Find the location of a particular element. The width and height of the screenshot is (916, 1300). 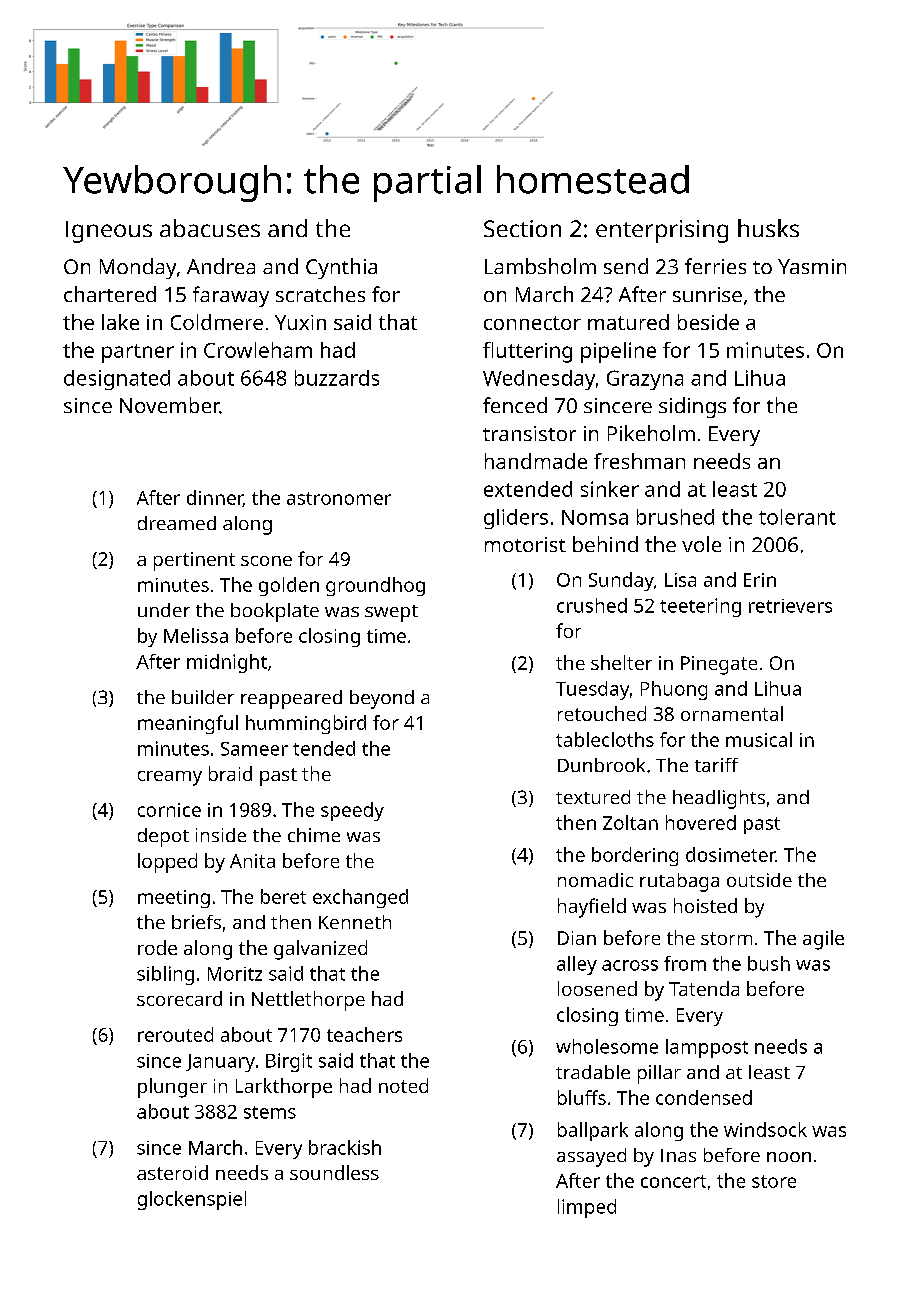

abacuses is located at coordinates (210, 228).
